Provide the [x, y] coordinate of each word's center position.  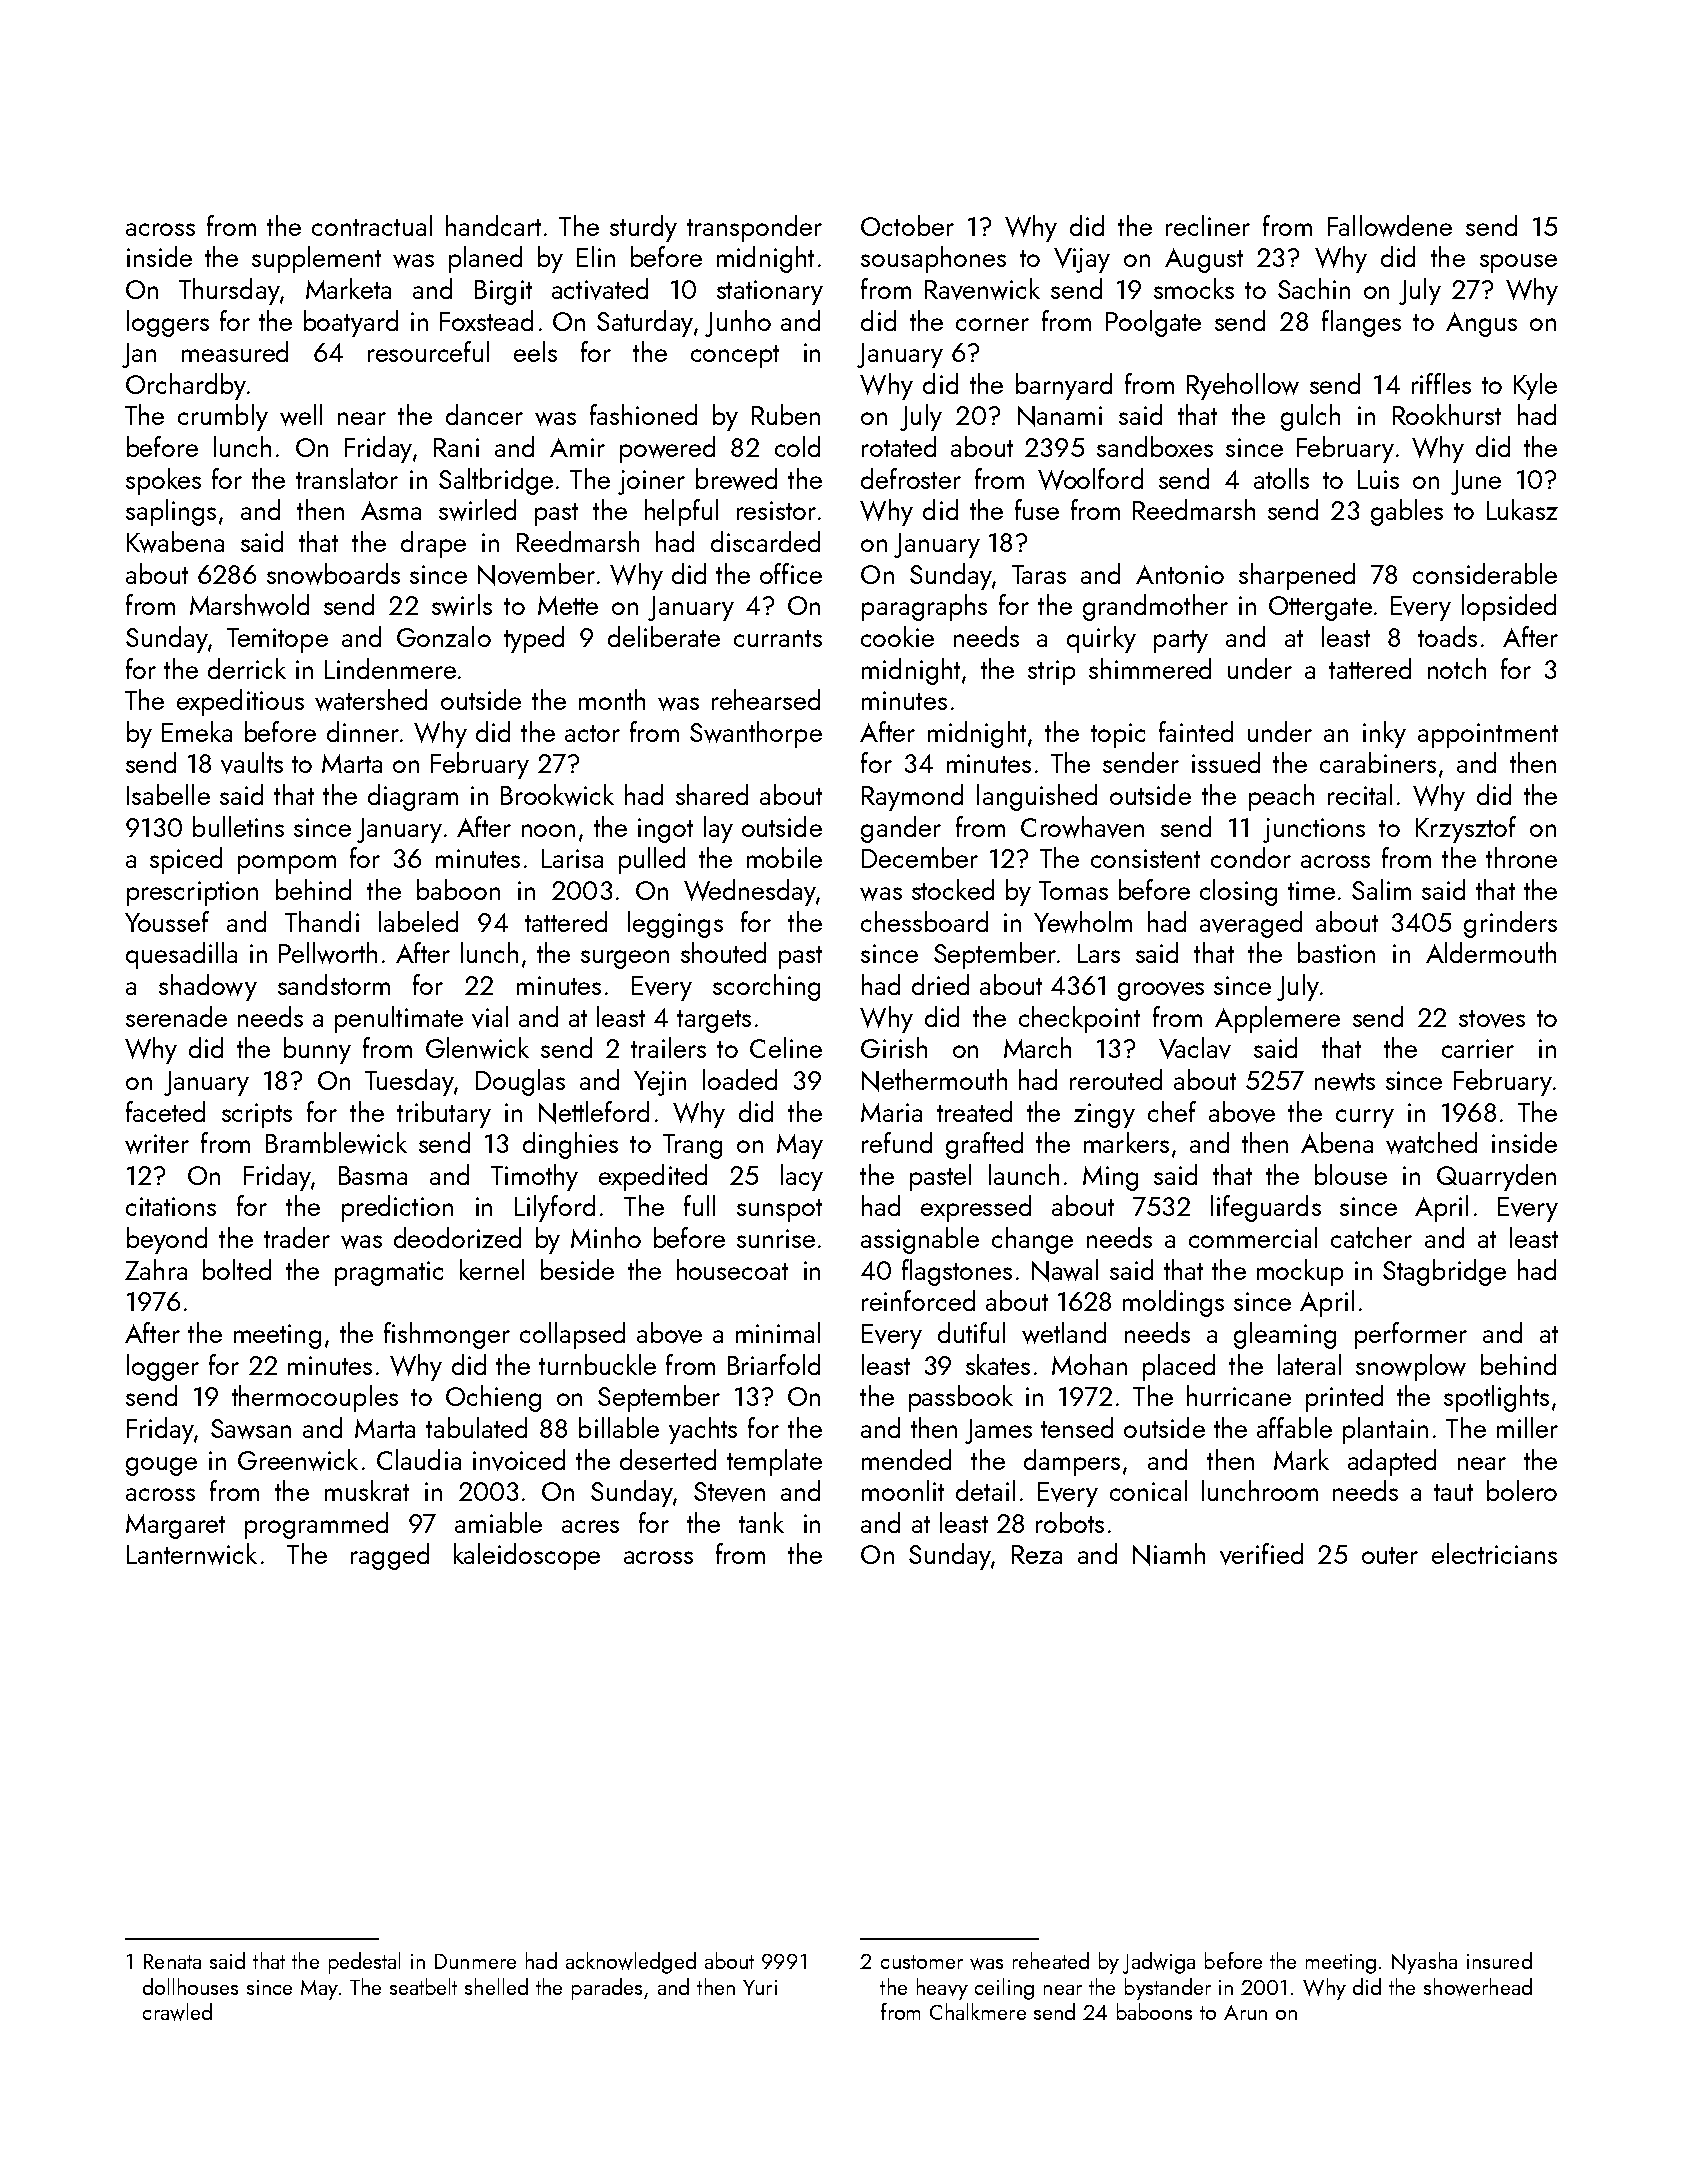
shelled [496, 1986]
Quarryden [1496, 1177]
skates [998, 1364]
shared [712, 794]
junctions [1314, 830]
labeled [418, 921]
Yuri [760, 1987]
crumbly [223, 417]
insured [1499, 1960]
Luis [1378, 479]
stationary [770, 292]
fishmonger [447, 1335]
